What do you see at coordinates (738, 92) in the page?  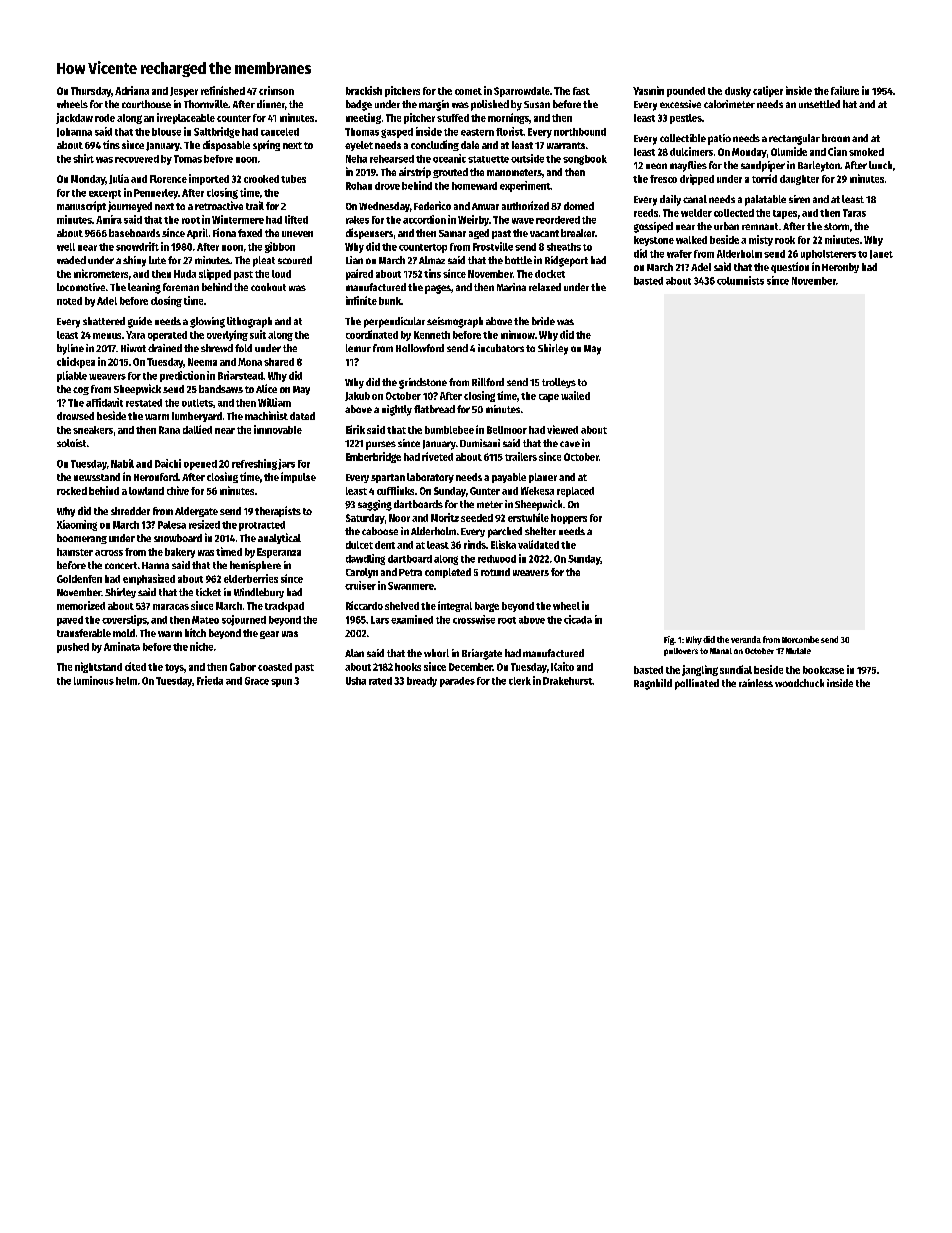 I see `dusky` at bounding box center [738, 92].
